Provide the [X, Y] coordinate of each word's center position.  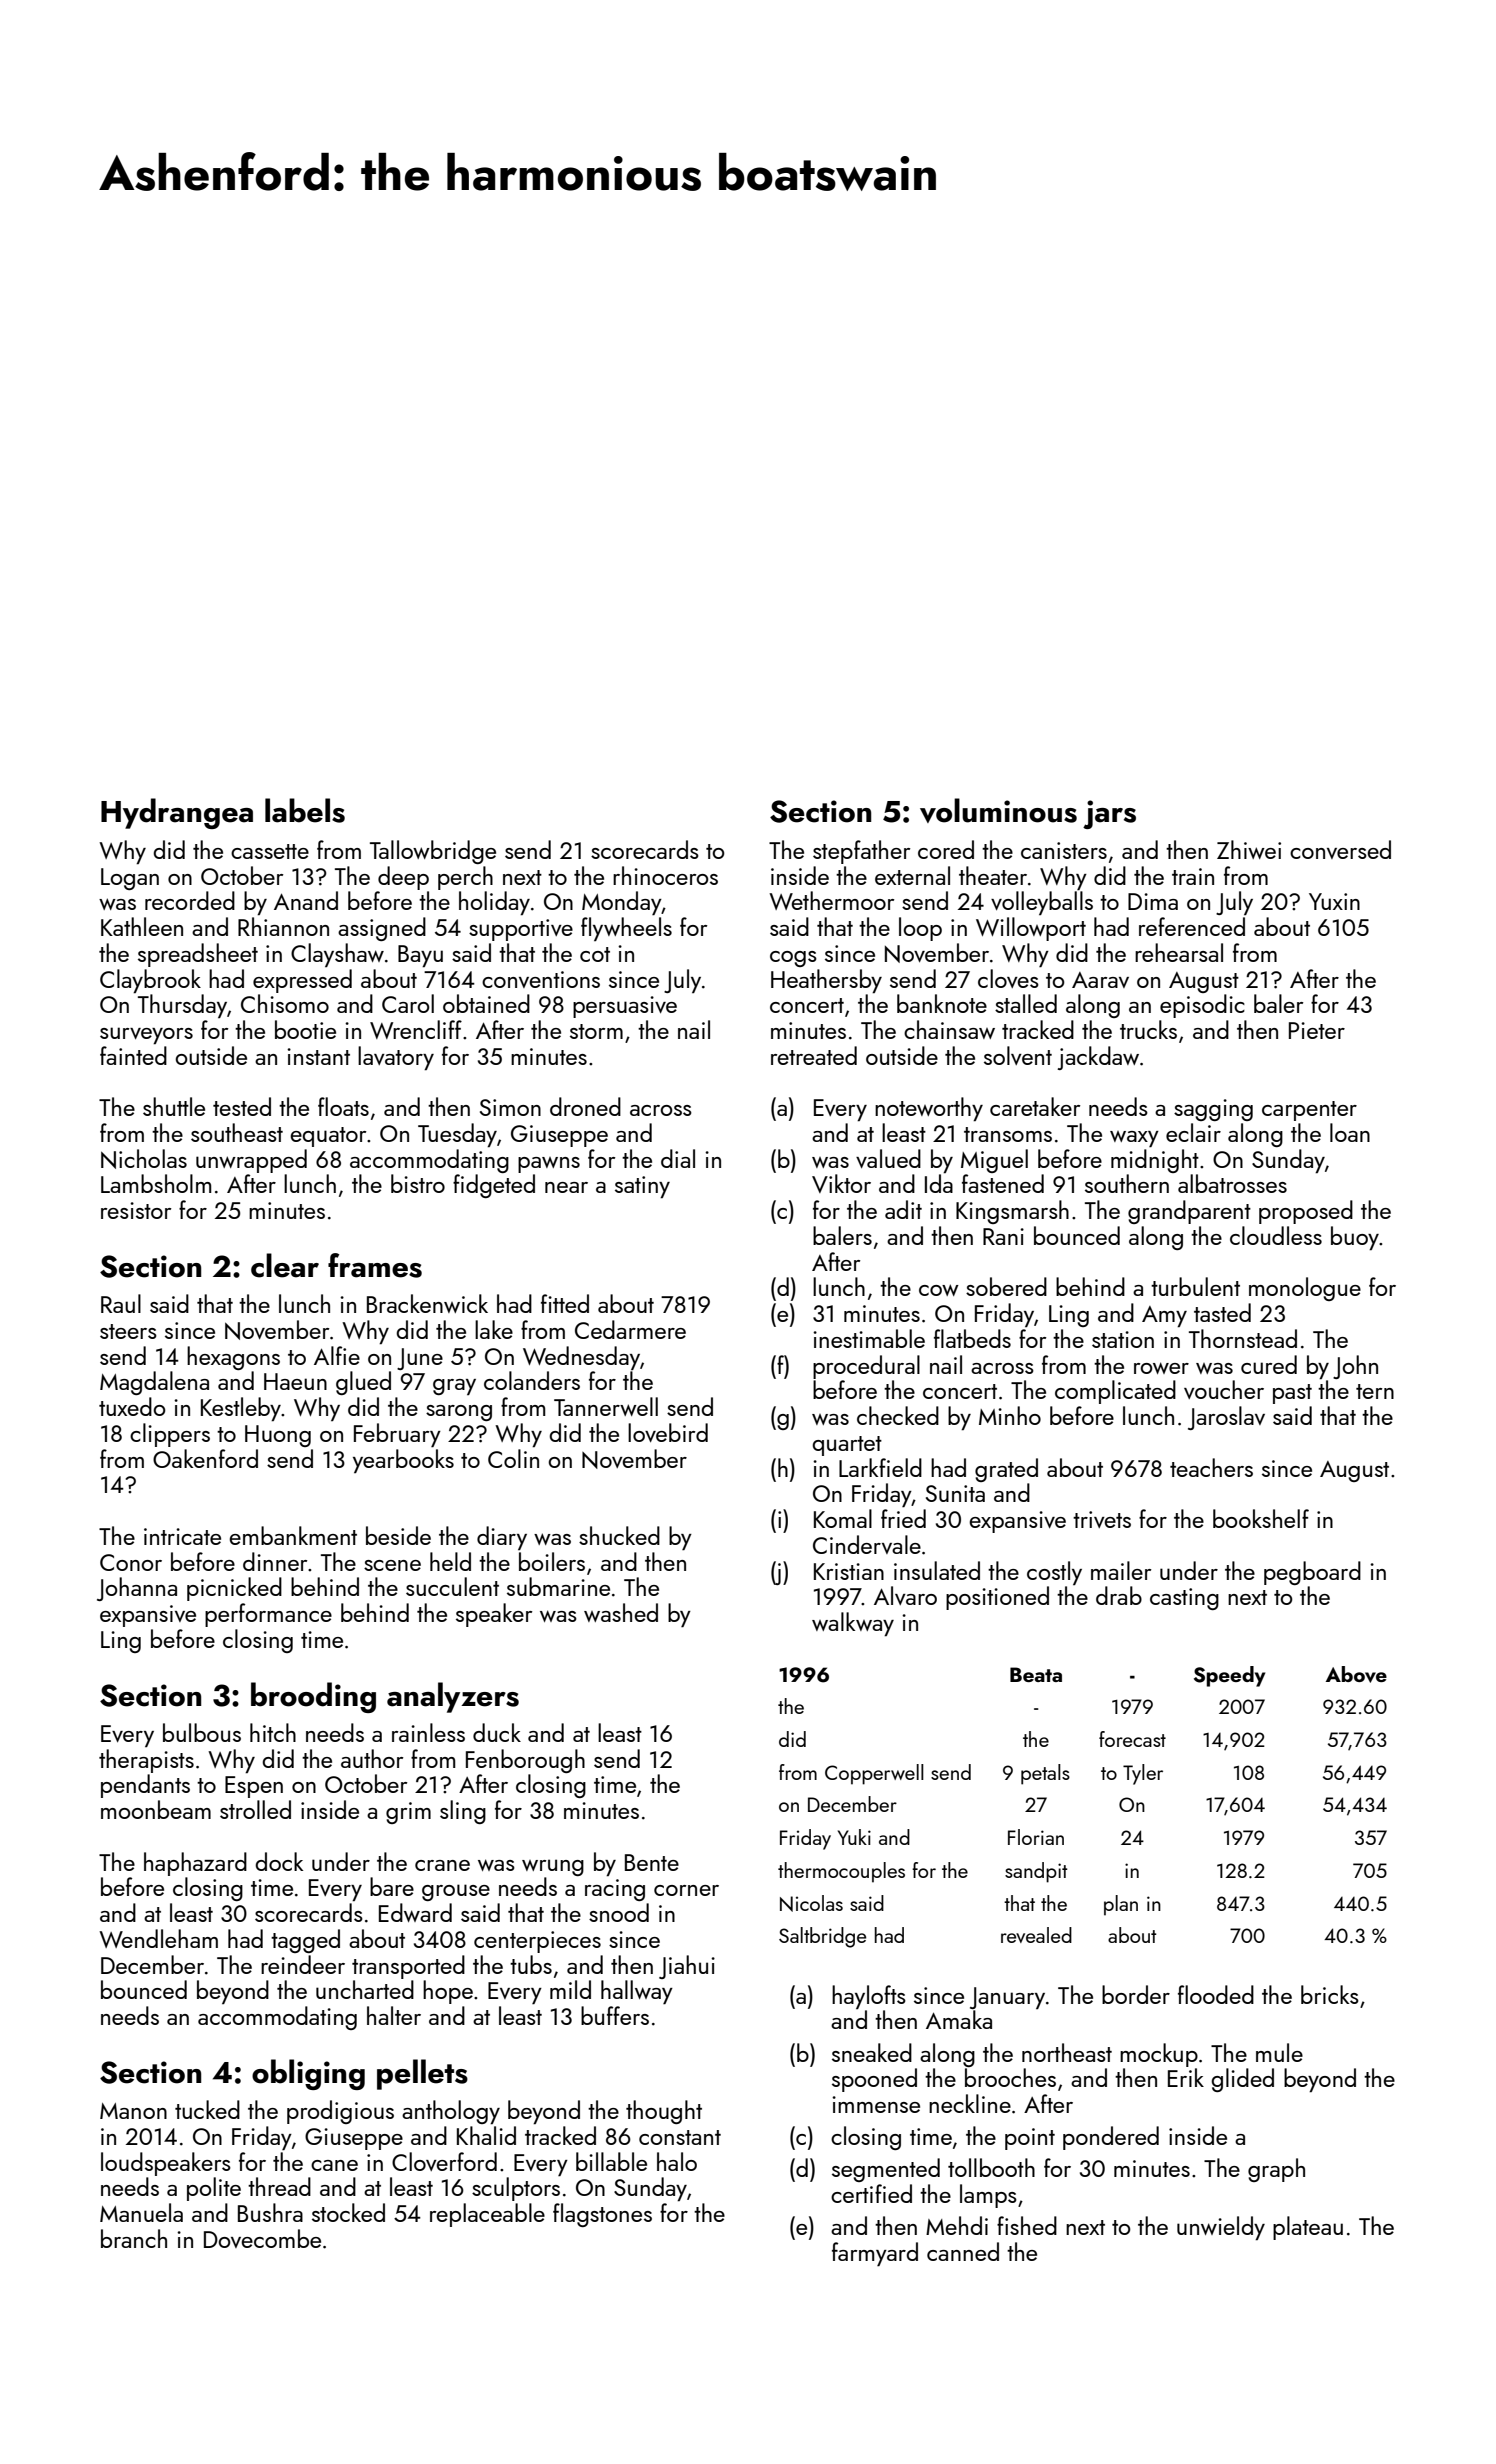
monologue [1305, 1289]
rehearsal [1179, 952]
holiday [494, 903]
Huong [278, 1436]
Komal [843, 1518]
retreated [814, 1055]
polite [214, 2189]
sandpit [1036, 1872]
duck [497, 1732]
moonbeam [156, 1809]
